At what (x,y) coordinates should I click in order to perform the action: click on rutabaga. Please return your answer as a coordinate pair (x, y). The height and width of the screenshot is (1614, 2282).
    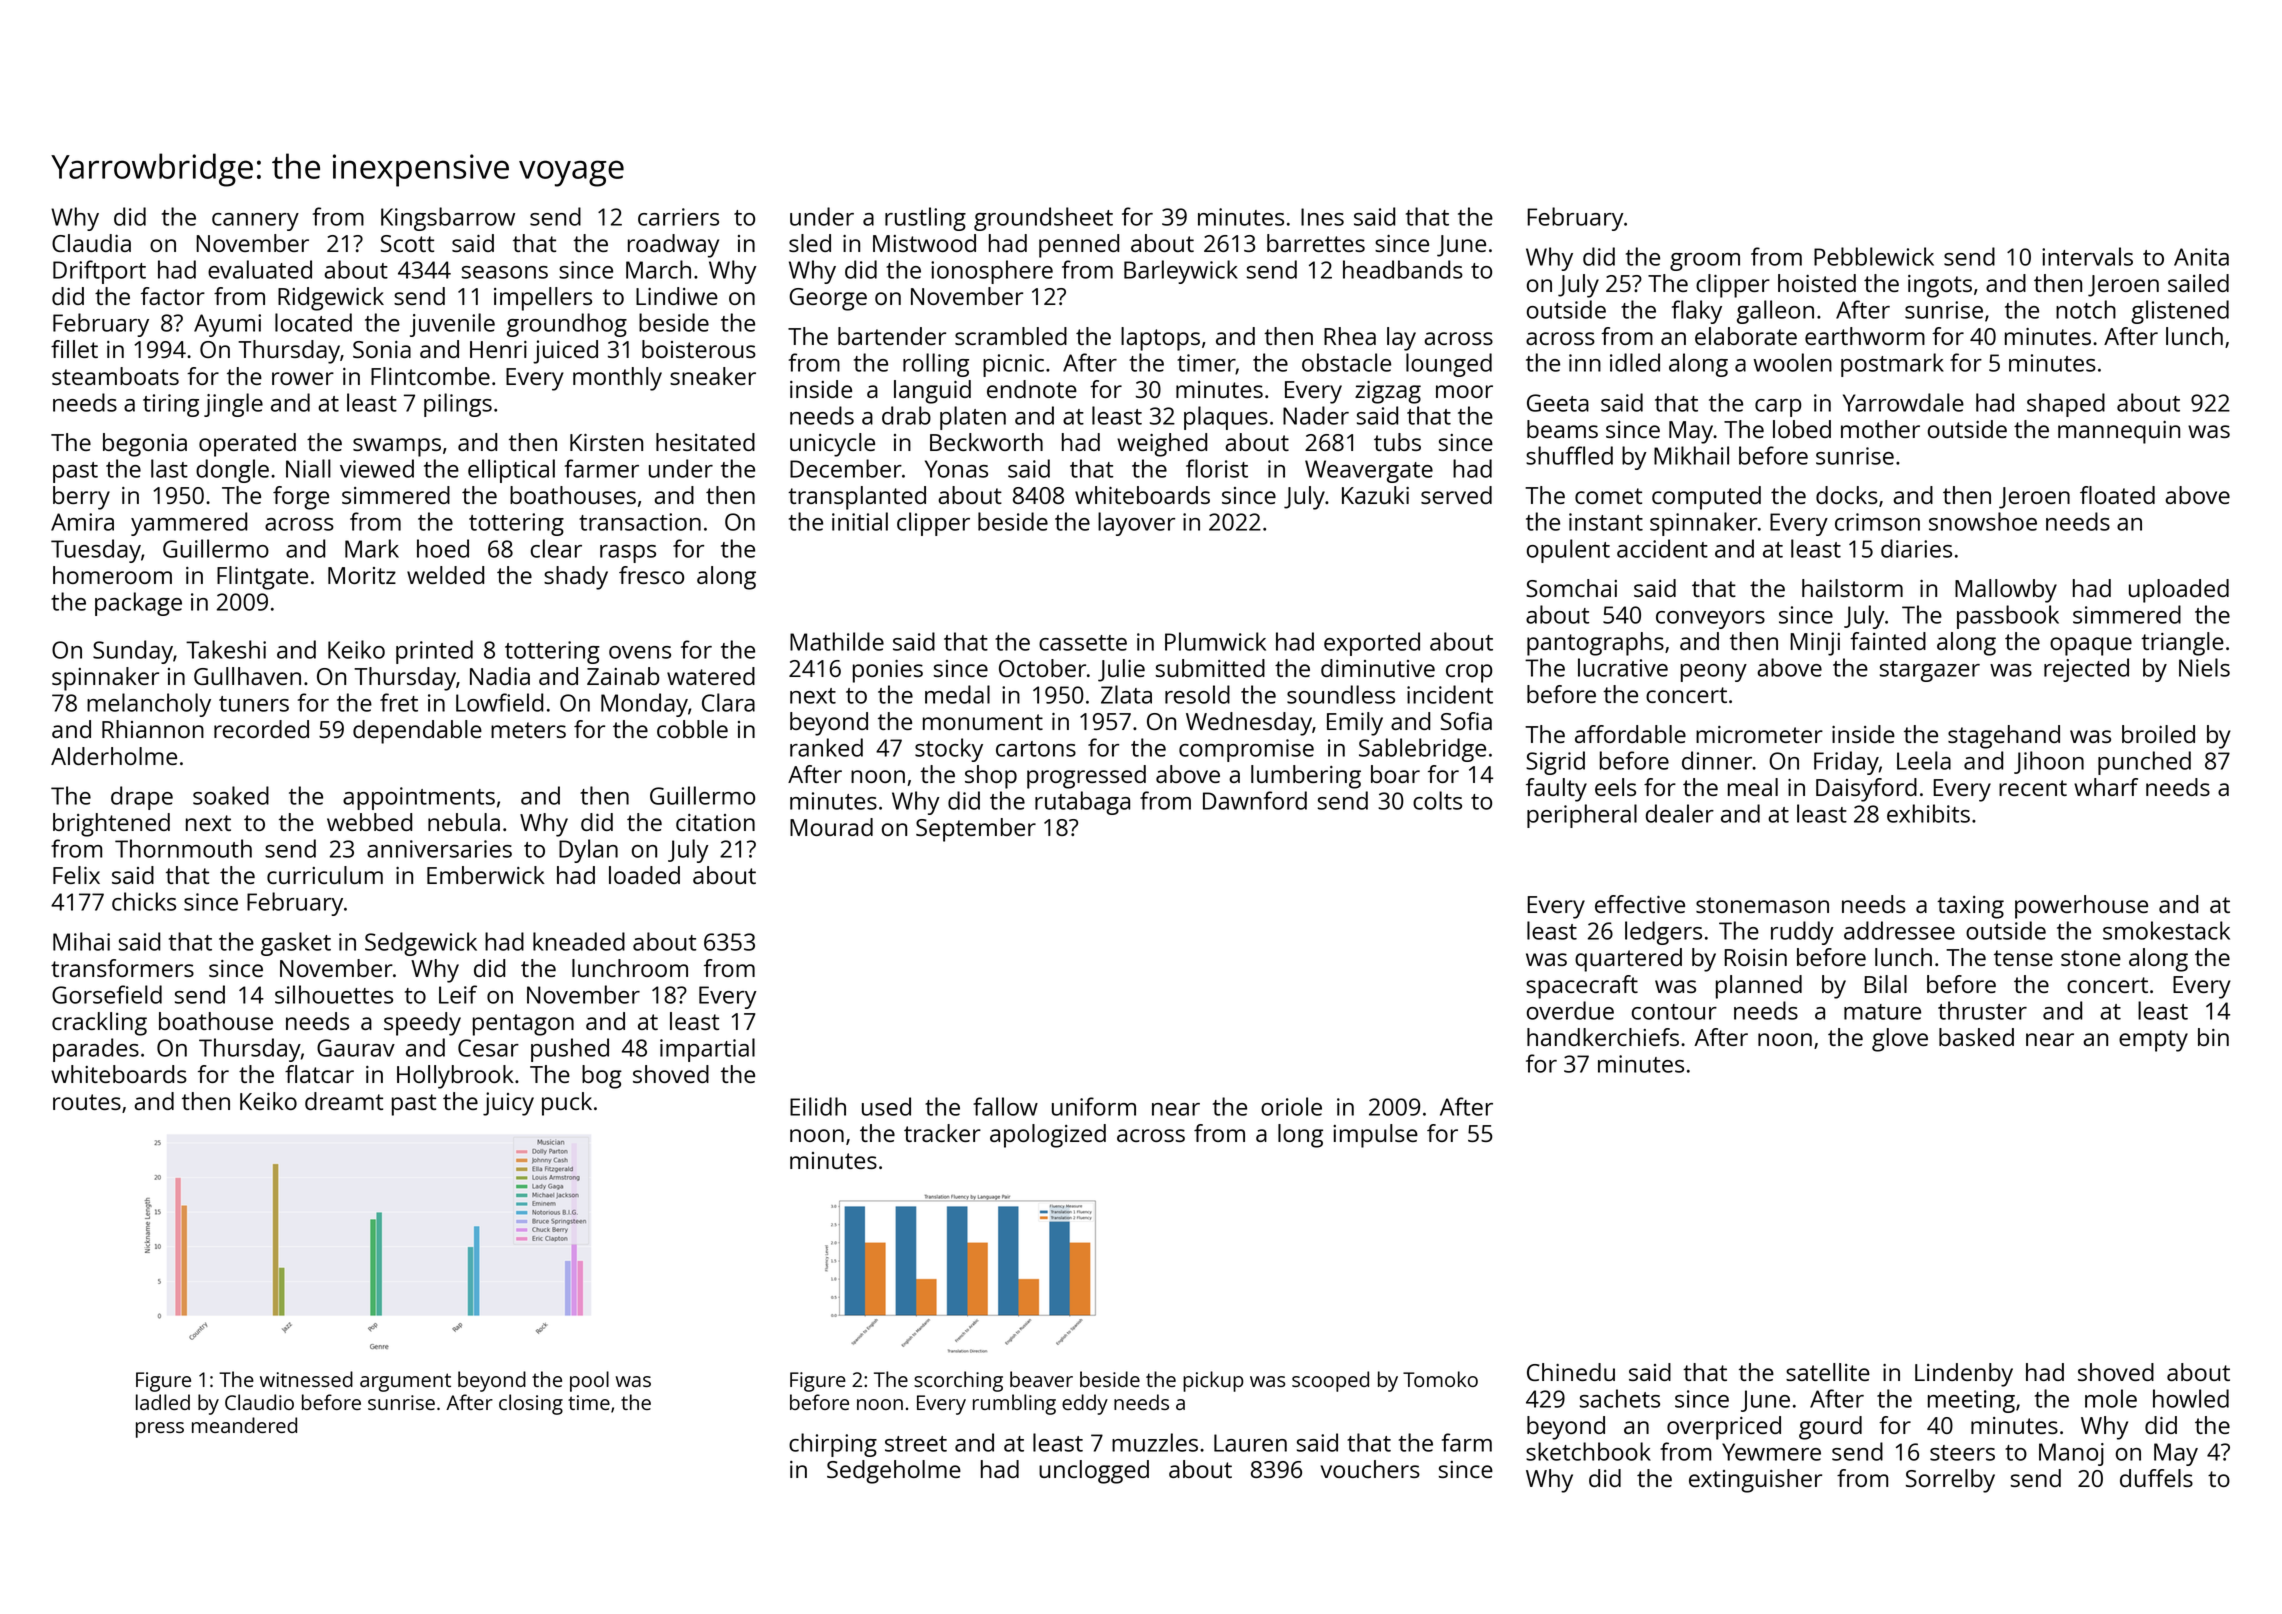
    Looking at the image, I should click on (1082, 803).
